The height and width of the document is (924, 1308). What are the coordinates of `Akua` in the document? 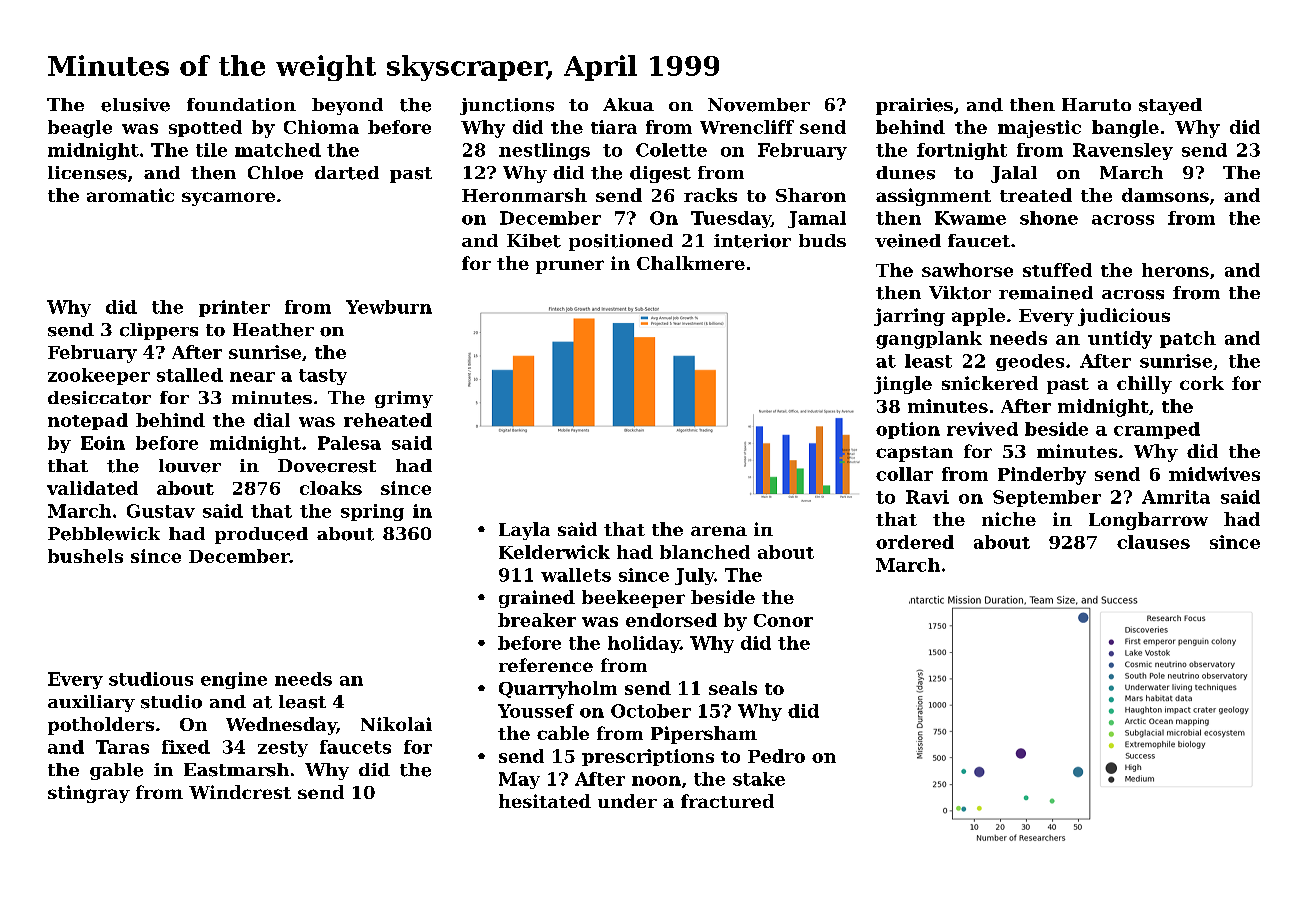 It's located at (628, 104).
